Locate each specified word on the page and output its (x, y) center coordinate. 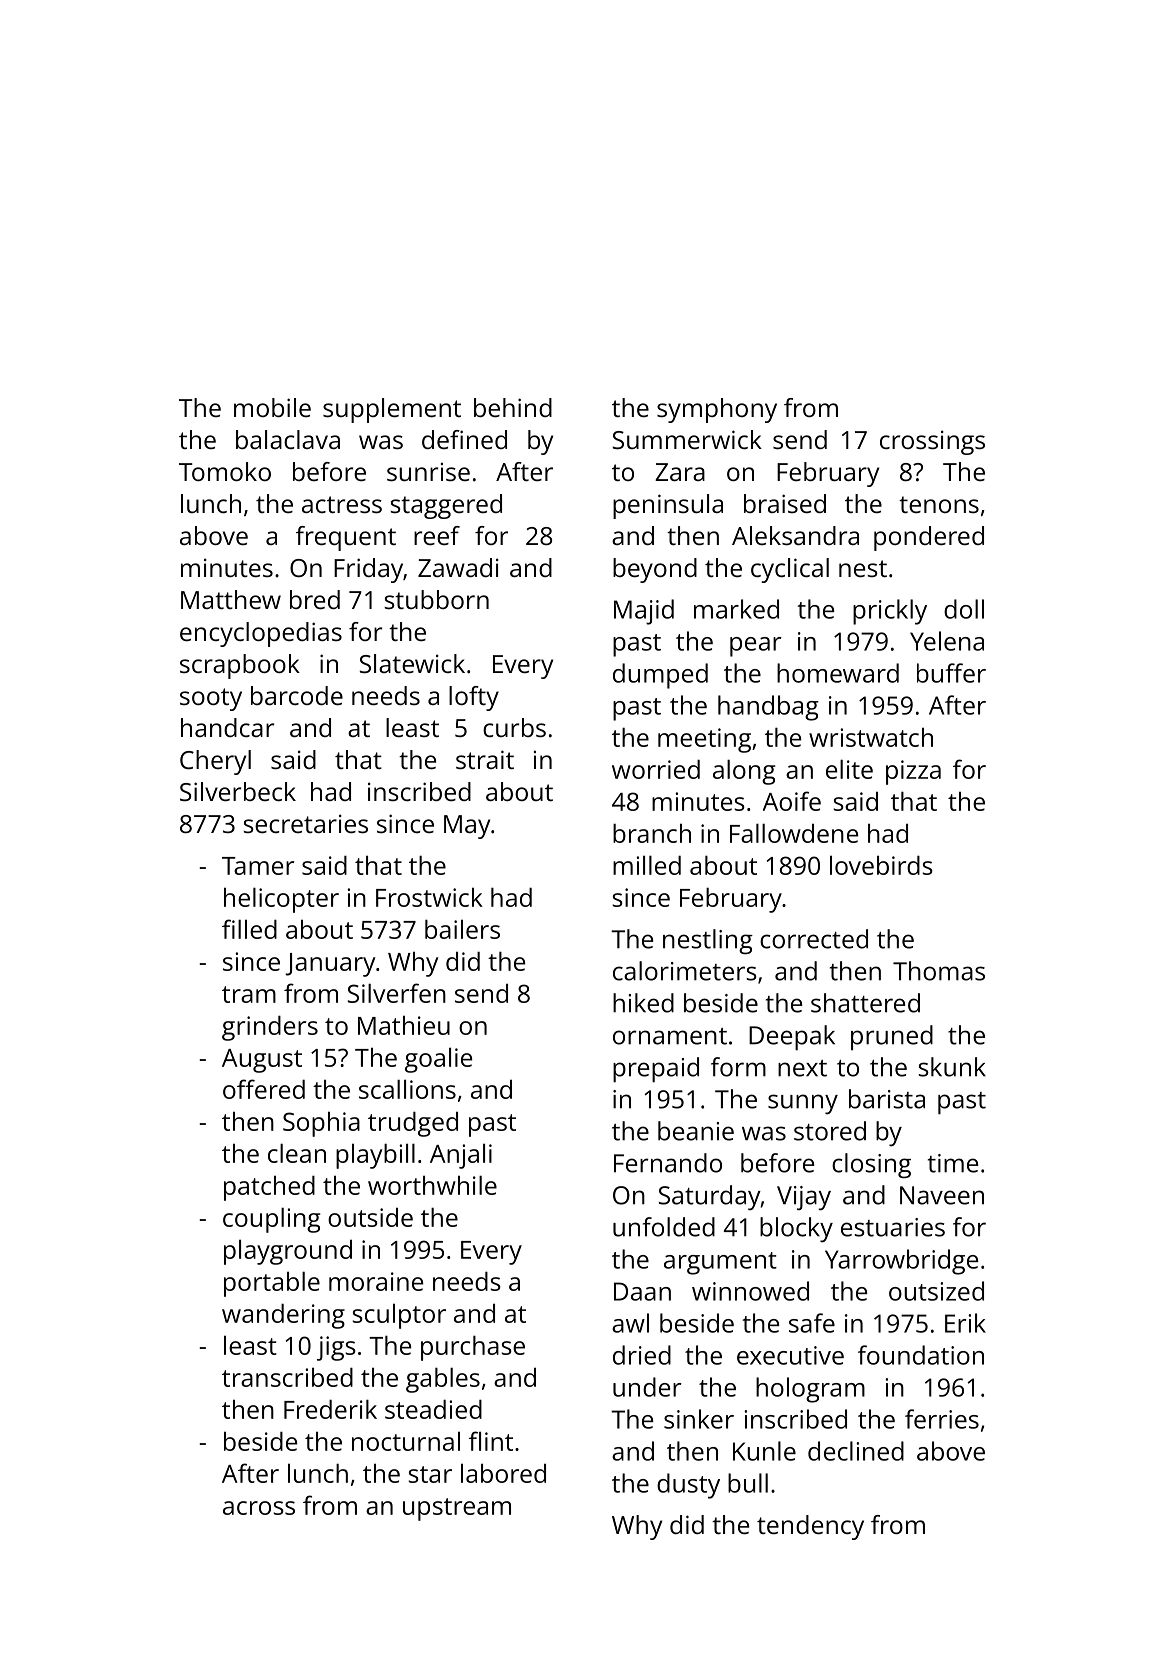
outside (370, 1217)
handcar (227, 727)
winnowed (750, 1291)
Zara (680, 472)
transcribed (287, 1377)
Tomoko (225, 471)
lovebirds (881, 865)
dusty (688, 1486)
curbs (514, 727)
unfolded (664, 1227)
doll (964, 609)
